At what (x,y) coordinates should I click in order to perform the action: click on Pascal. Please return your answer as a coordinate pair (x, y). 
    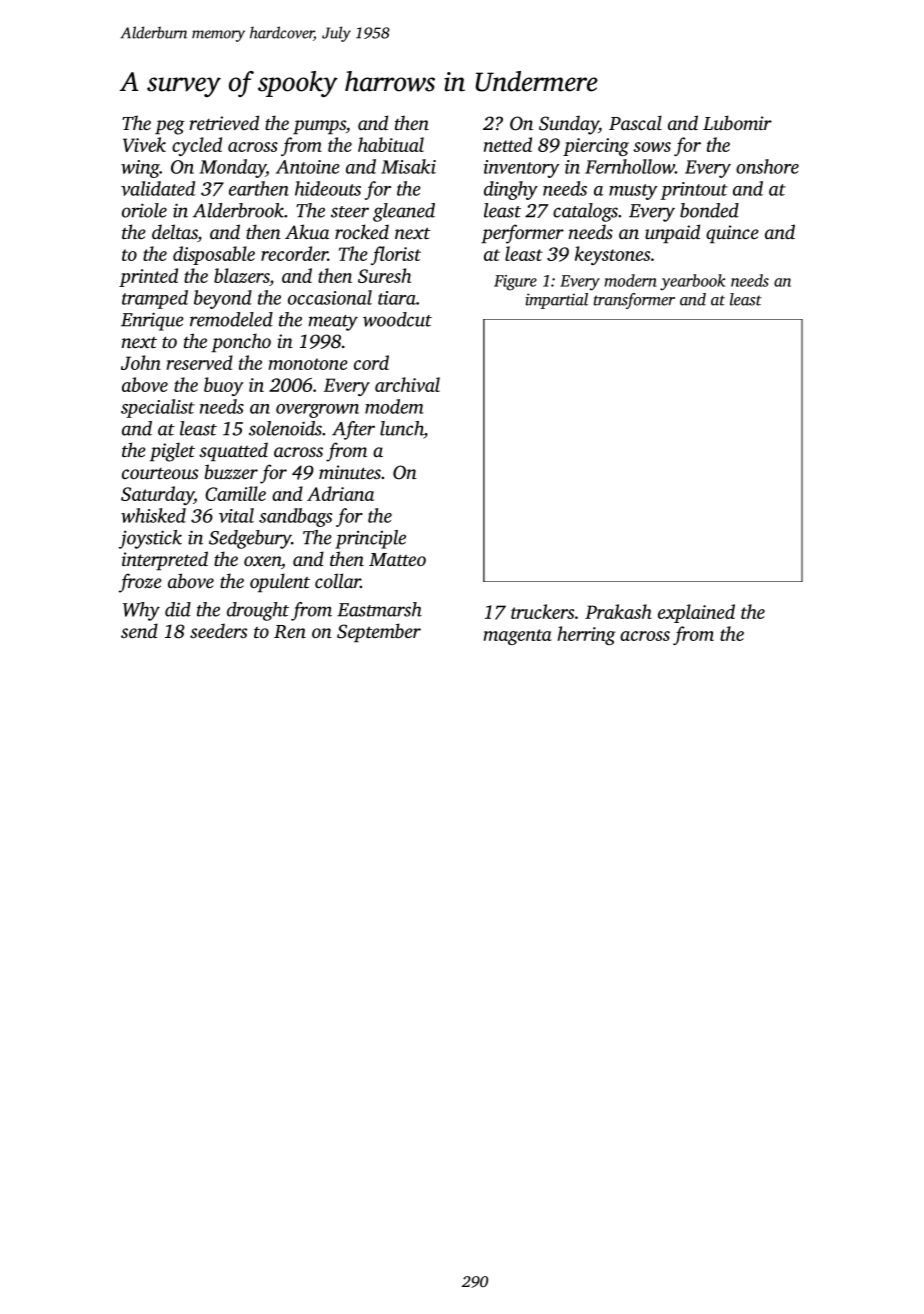
    Looking at the image, I should click on (635, 122).
